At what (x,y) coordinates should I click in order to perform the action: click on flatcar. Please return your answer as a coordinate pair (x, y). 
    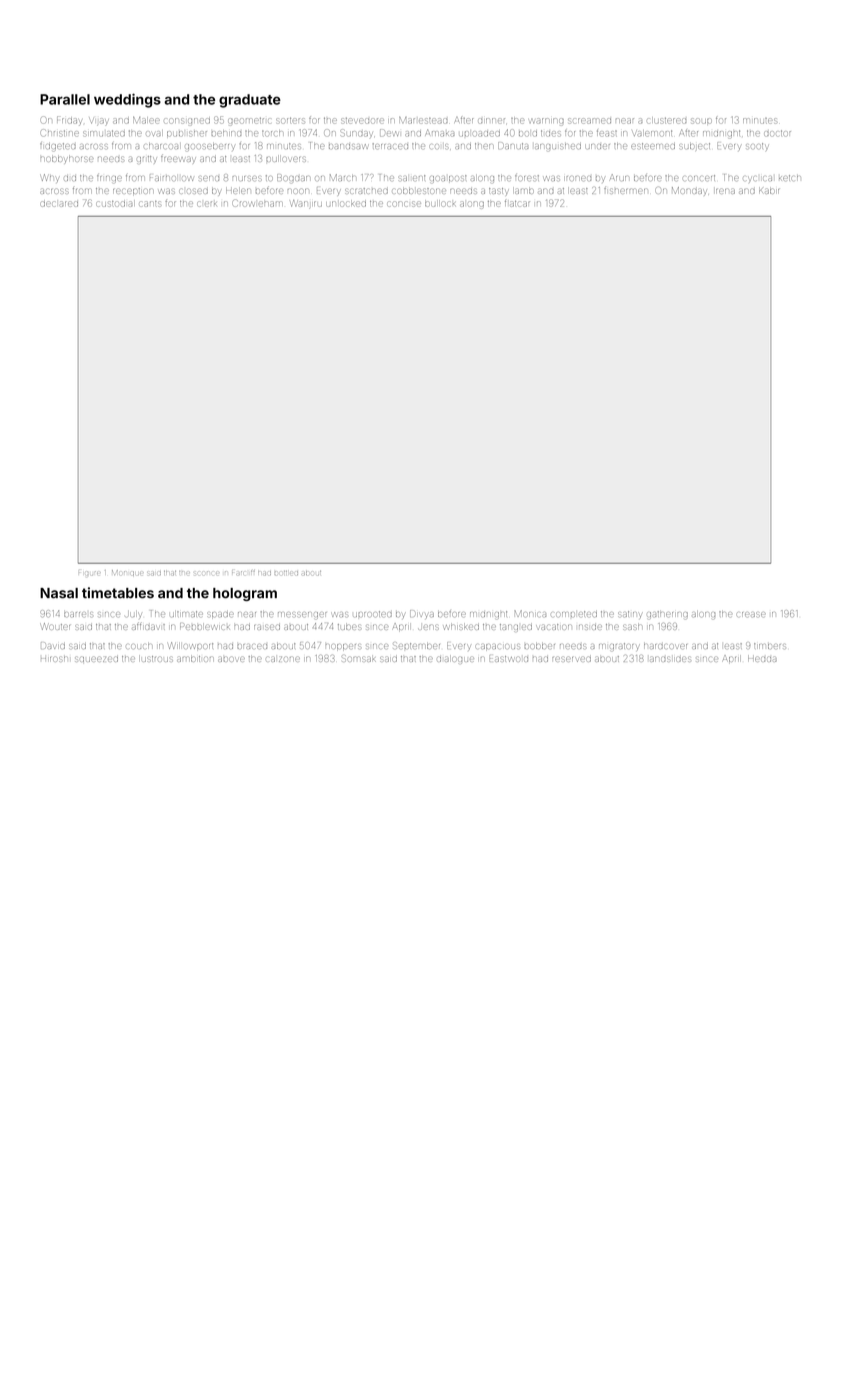
    Looking at the image, I should click on (517, 203).
